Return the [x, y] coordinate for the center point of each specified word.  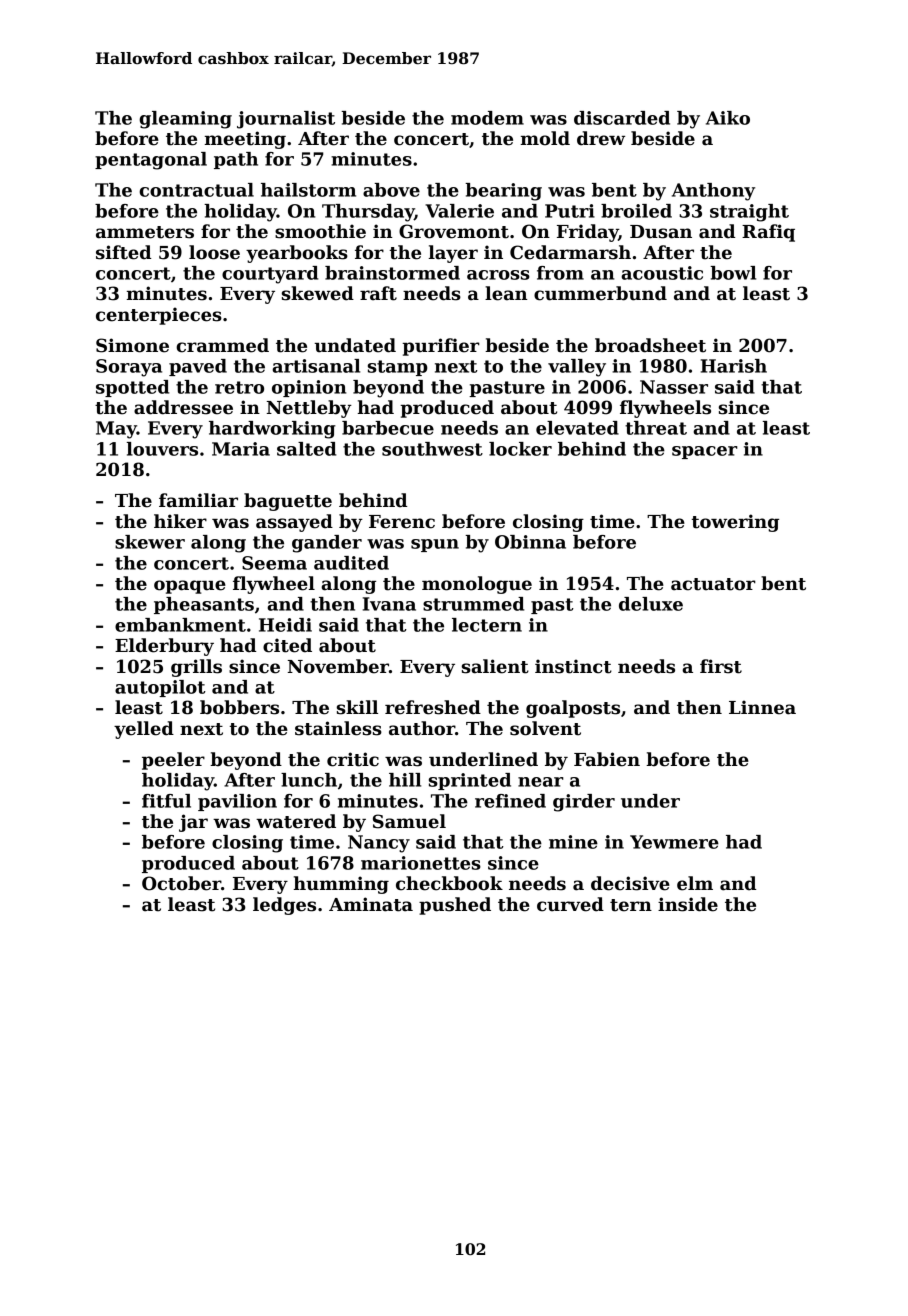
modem [487, 118]
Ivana [389, 604]
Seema [274, 563]
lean [506, 293]
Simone [132, 345]
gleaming [185, 120]
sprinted [470, 781]
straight [749, 213]
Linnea [762, 707]
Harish [734, 366]
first [721, 666]
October [181, 883]
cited [287, 645]
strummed [473, 604]
